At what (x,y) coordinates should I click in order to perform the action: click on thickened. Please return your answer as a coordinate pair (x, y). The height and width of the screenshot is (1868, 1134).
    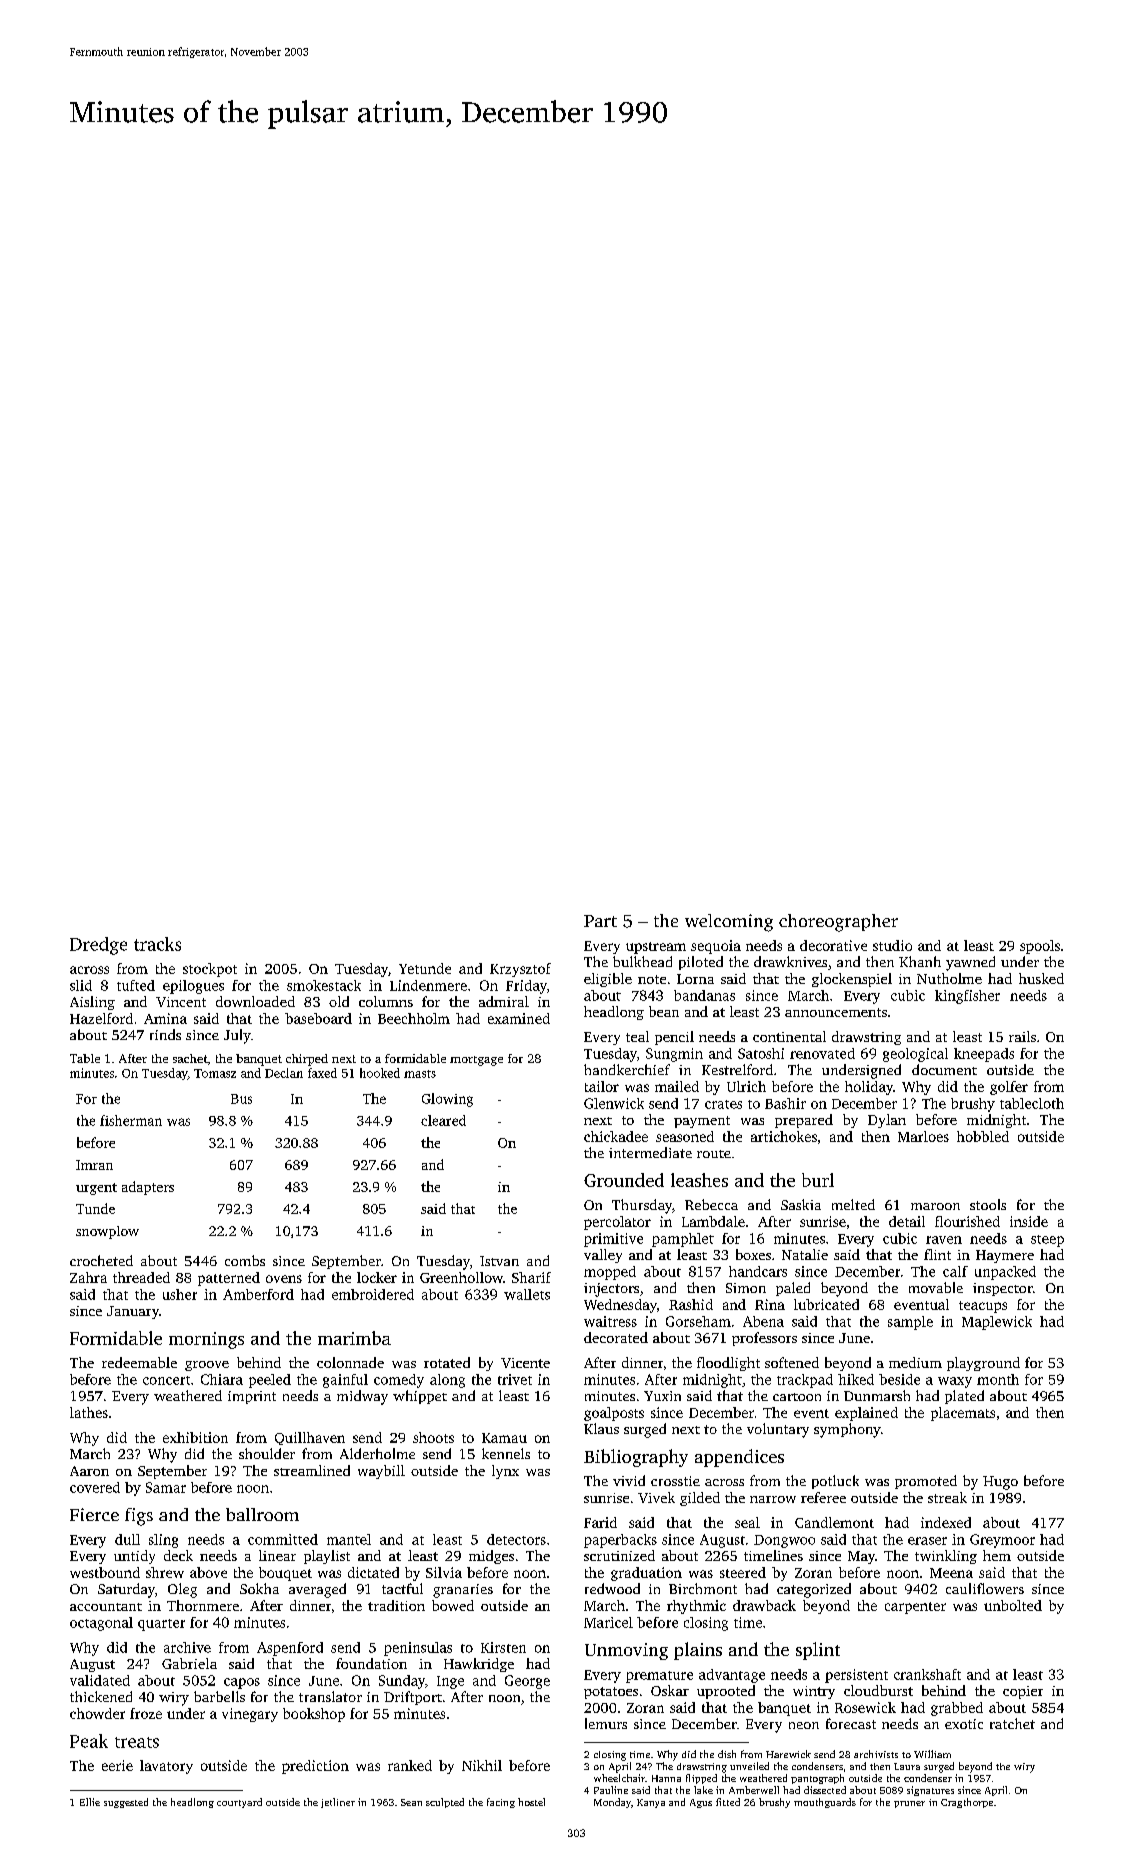
    Looking at the image, I should click on (101, 1696).
